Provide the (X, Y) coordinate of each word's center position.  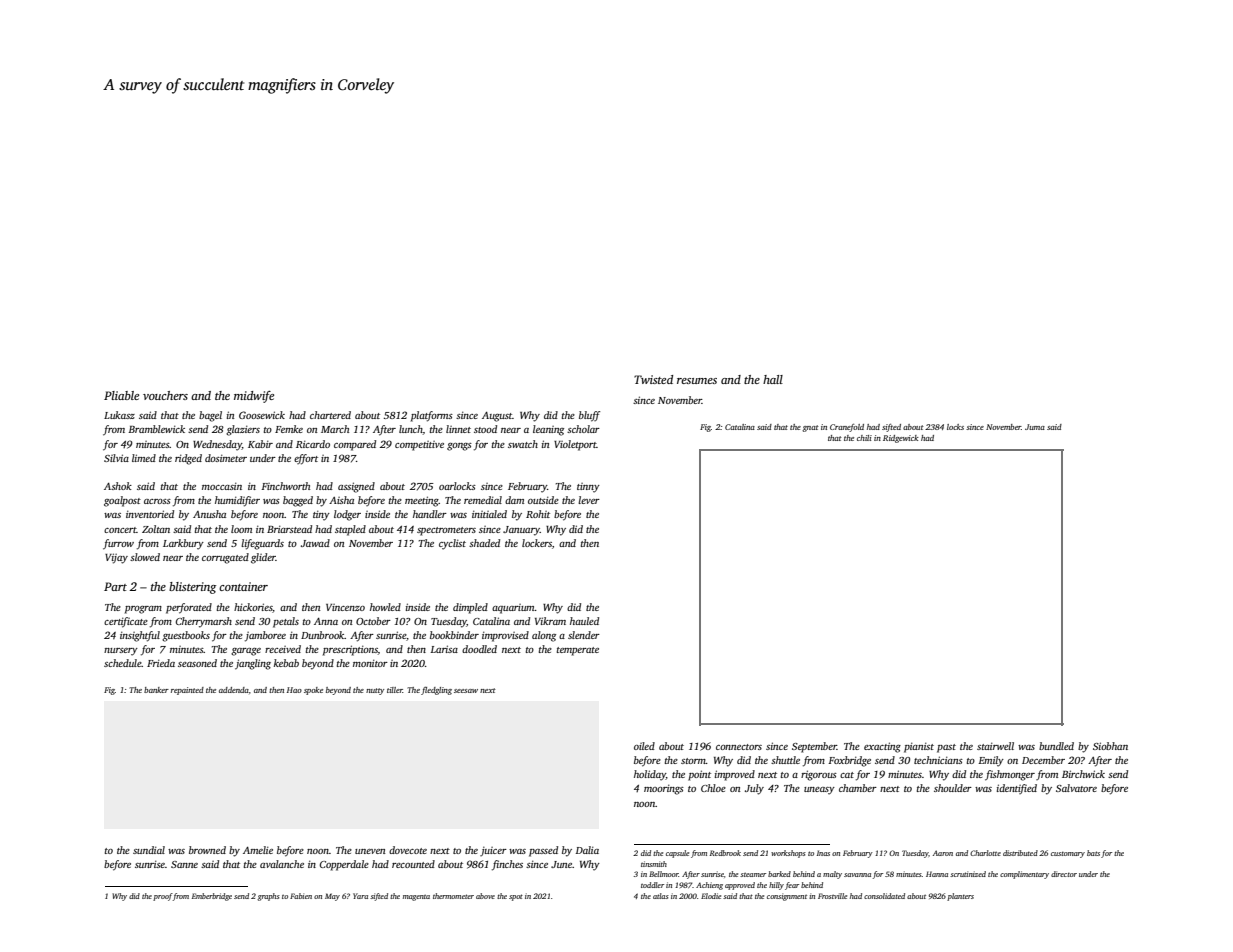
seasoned (197, 663)
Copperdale (344, 865)
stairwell (995, 746)
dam (514, 500)
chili (864, 438)
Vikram (550, 621)
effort (306, 459)
